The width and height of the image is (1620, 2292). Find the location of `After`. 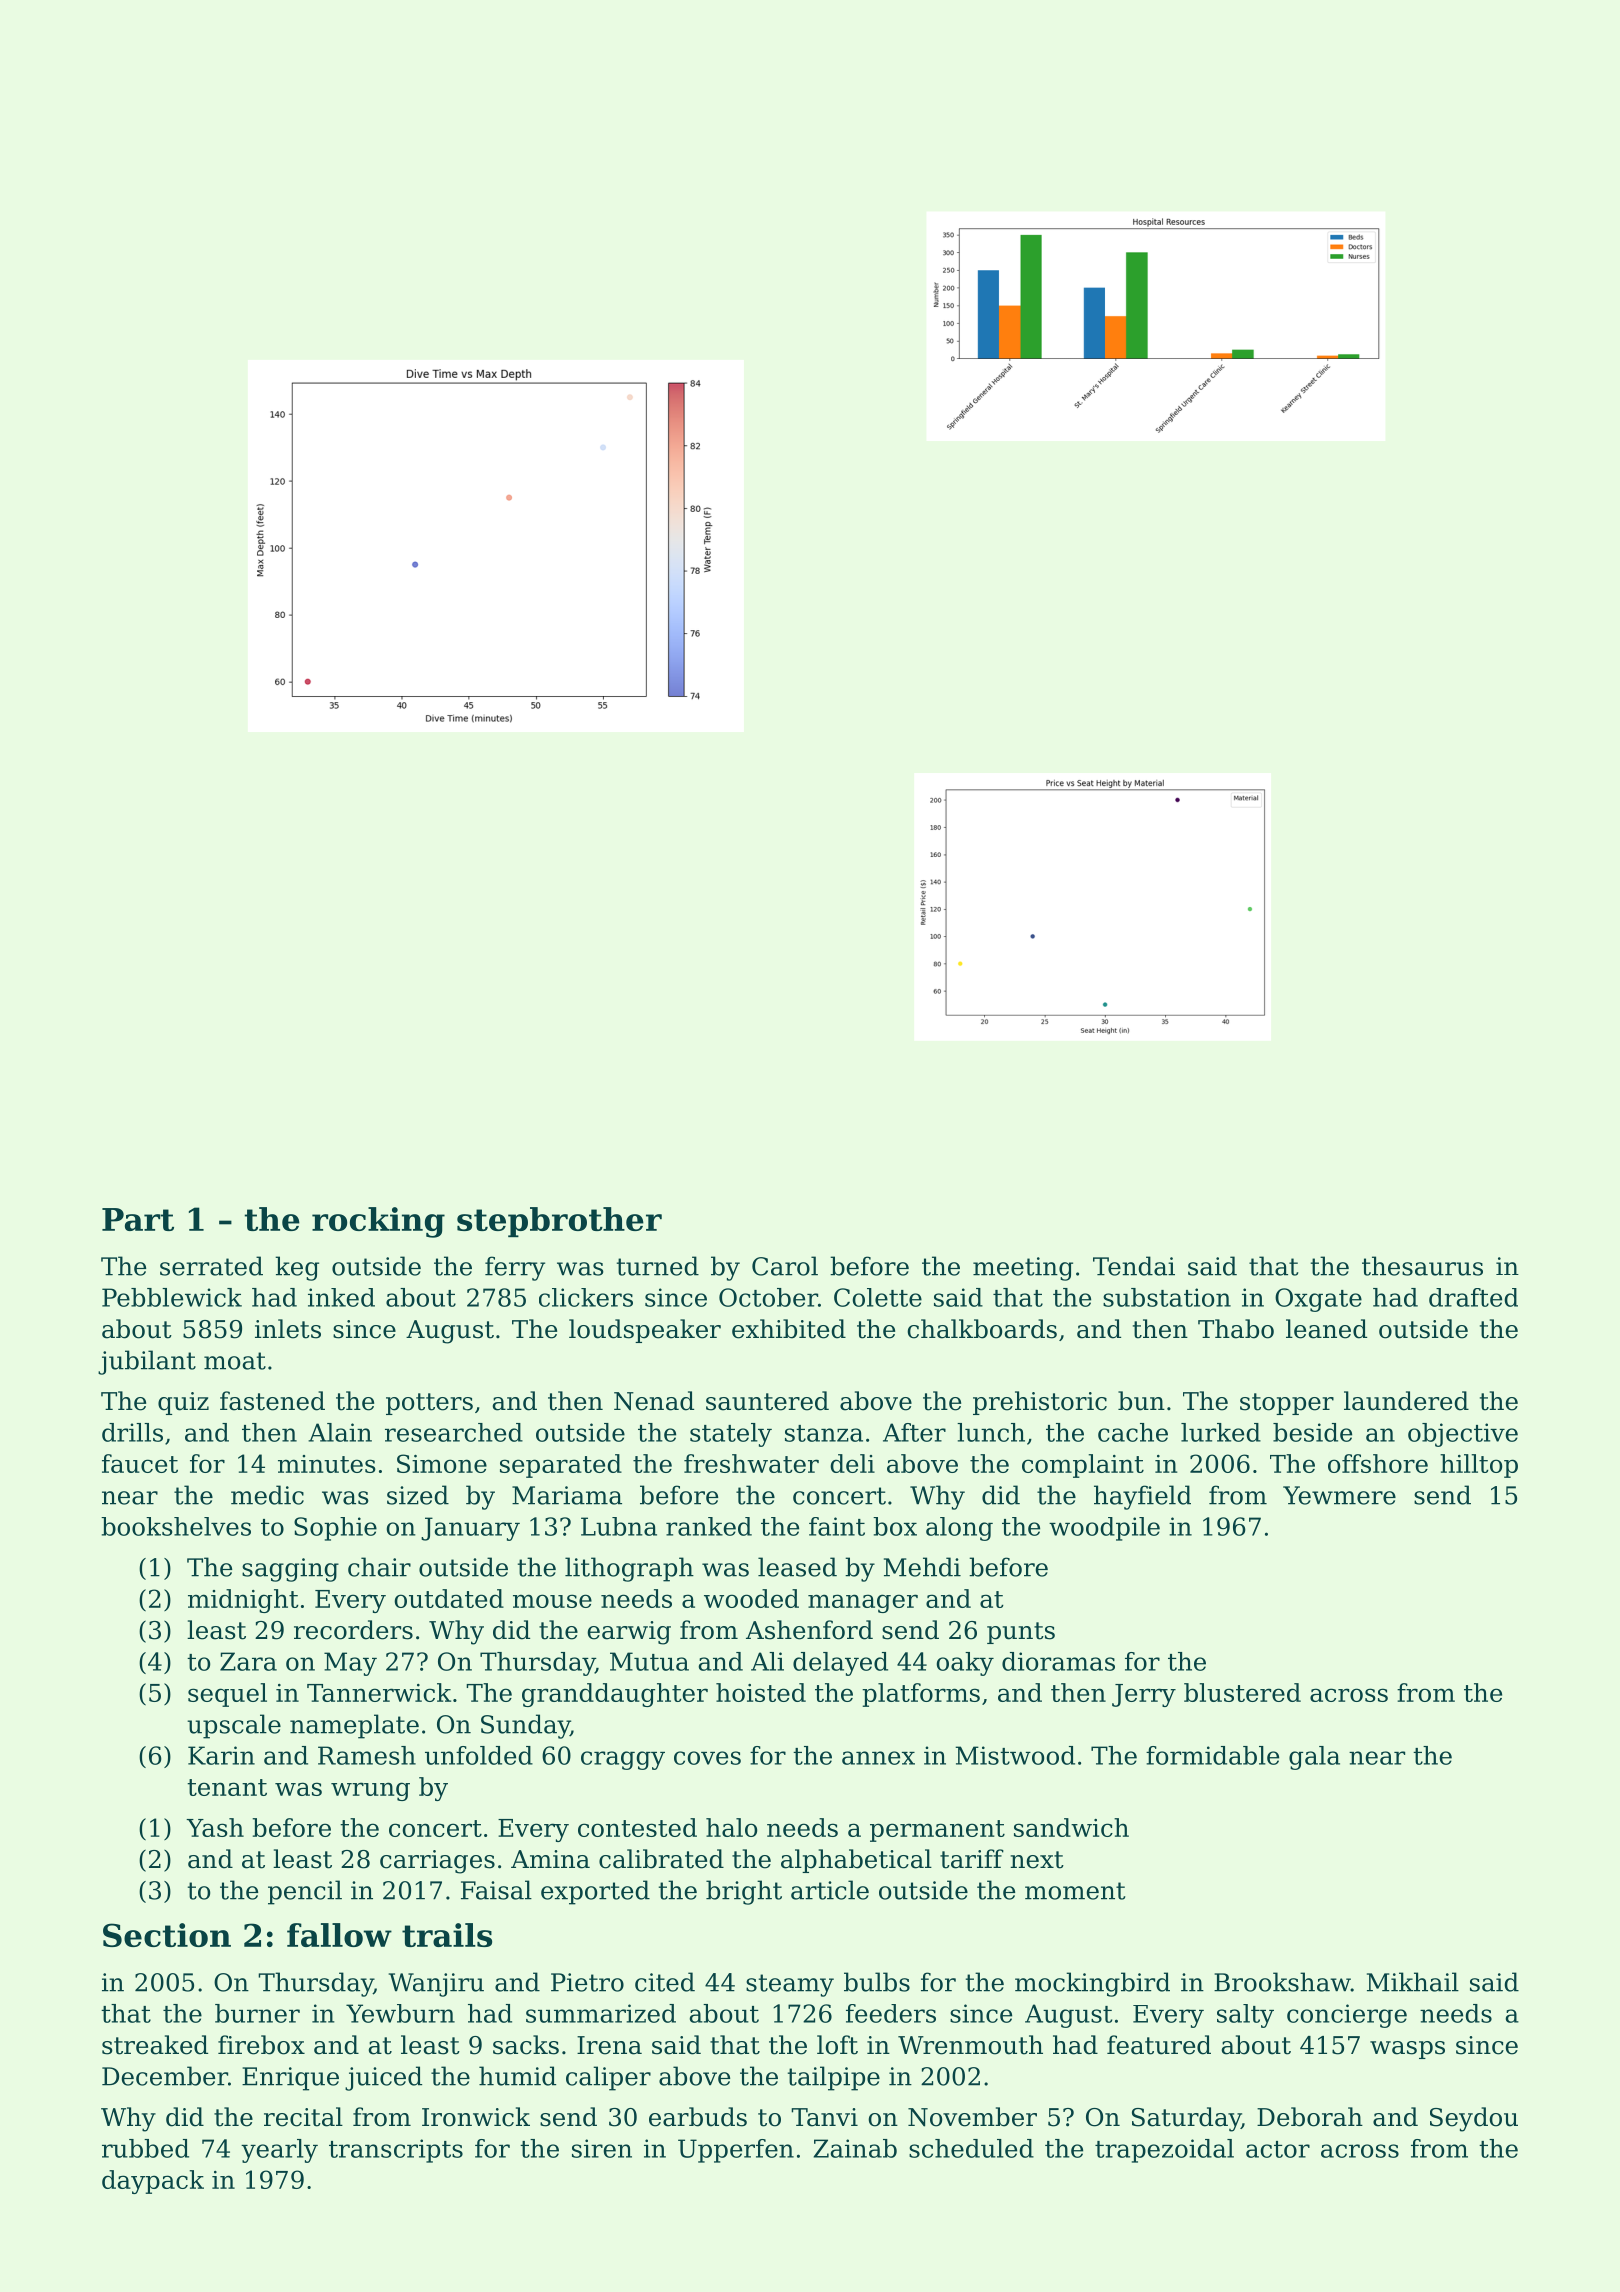

After is located at coordinates (914, 1432).
